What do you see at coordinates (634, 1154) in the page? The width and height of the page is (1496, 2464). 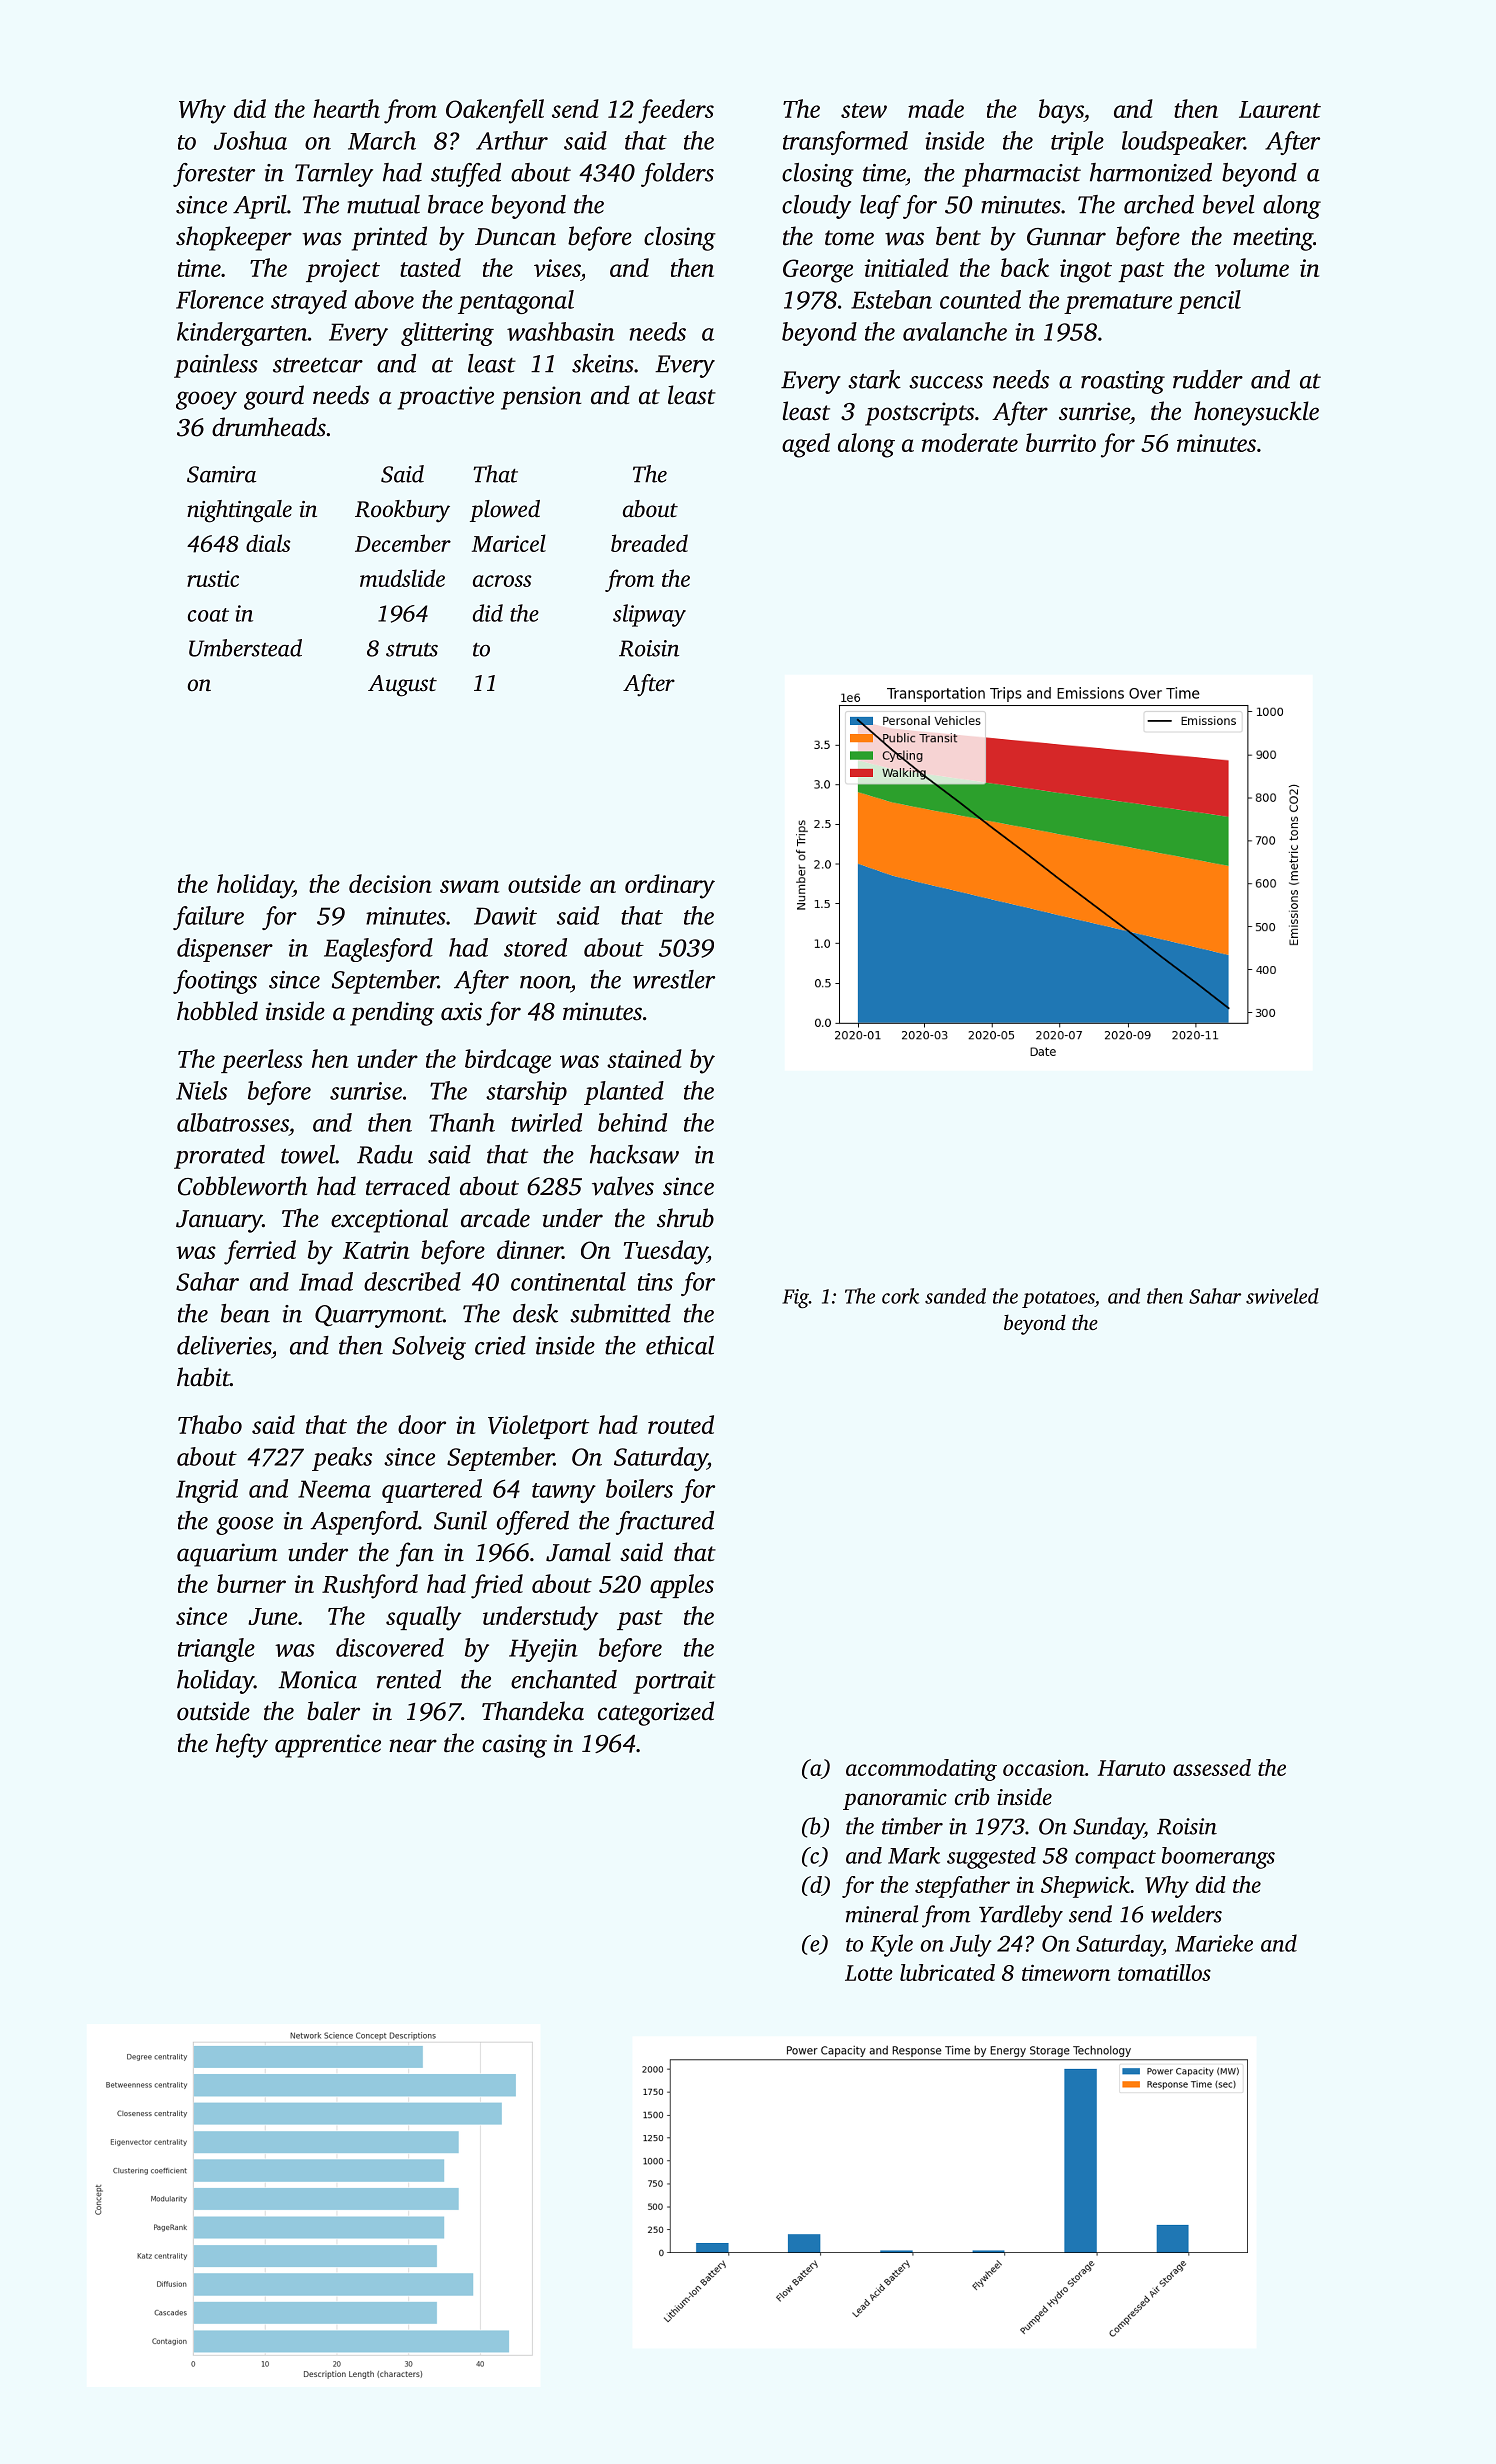 I see `hacksaw` at bounding box center [634, 1154].
